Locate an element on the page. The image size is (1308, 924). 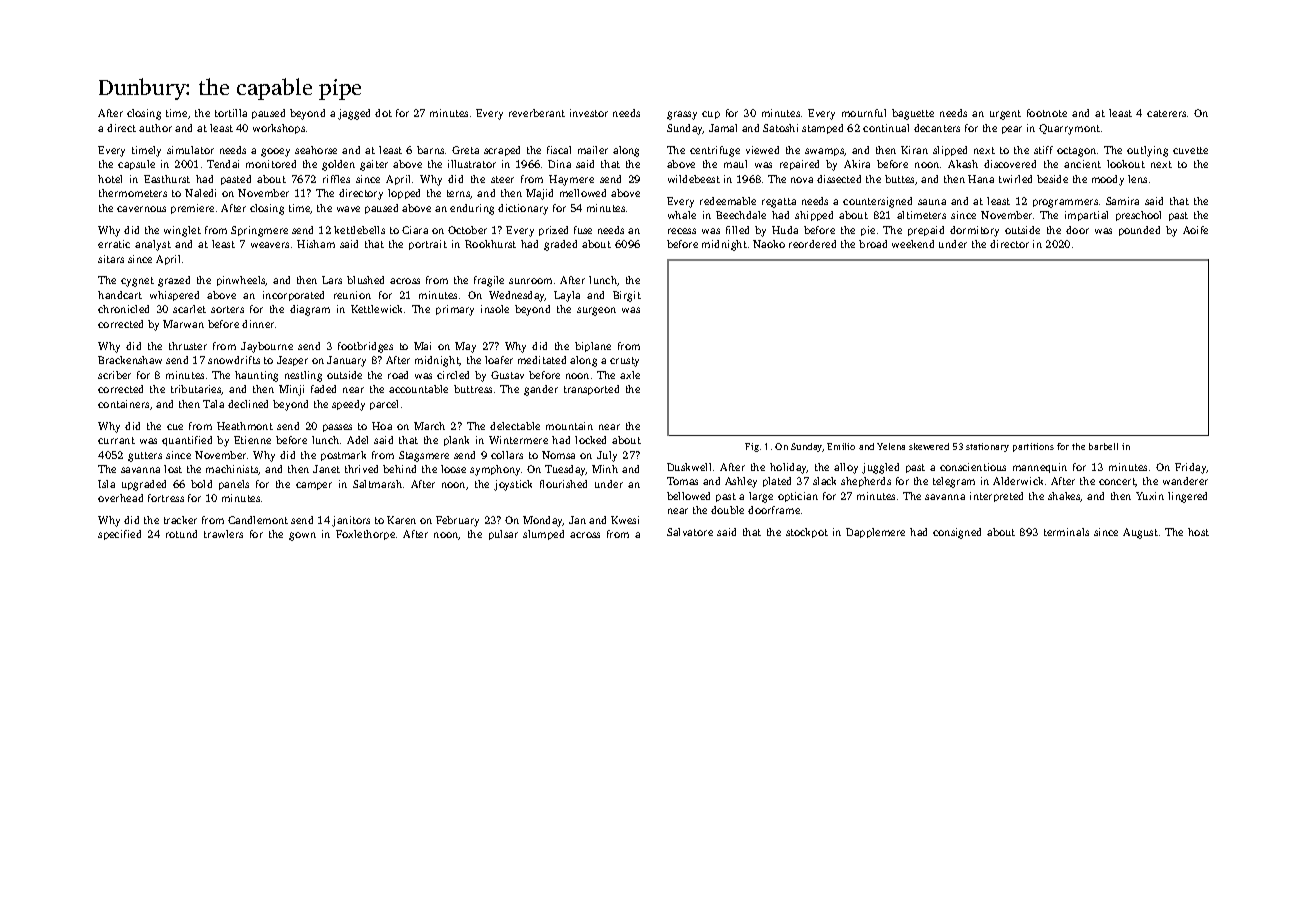
caterers is located at coordinates (1166, 113).
